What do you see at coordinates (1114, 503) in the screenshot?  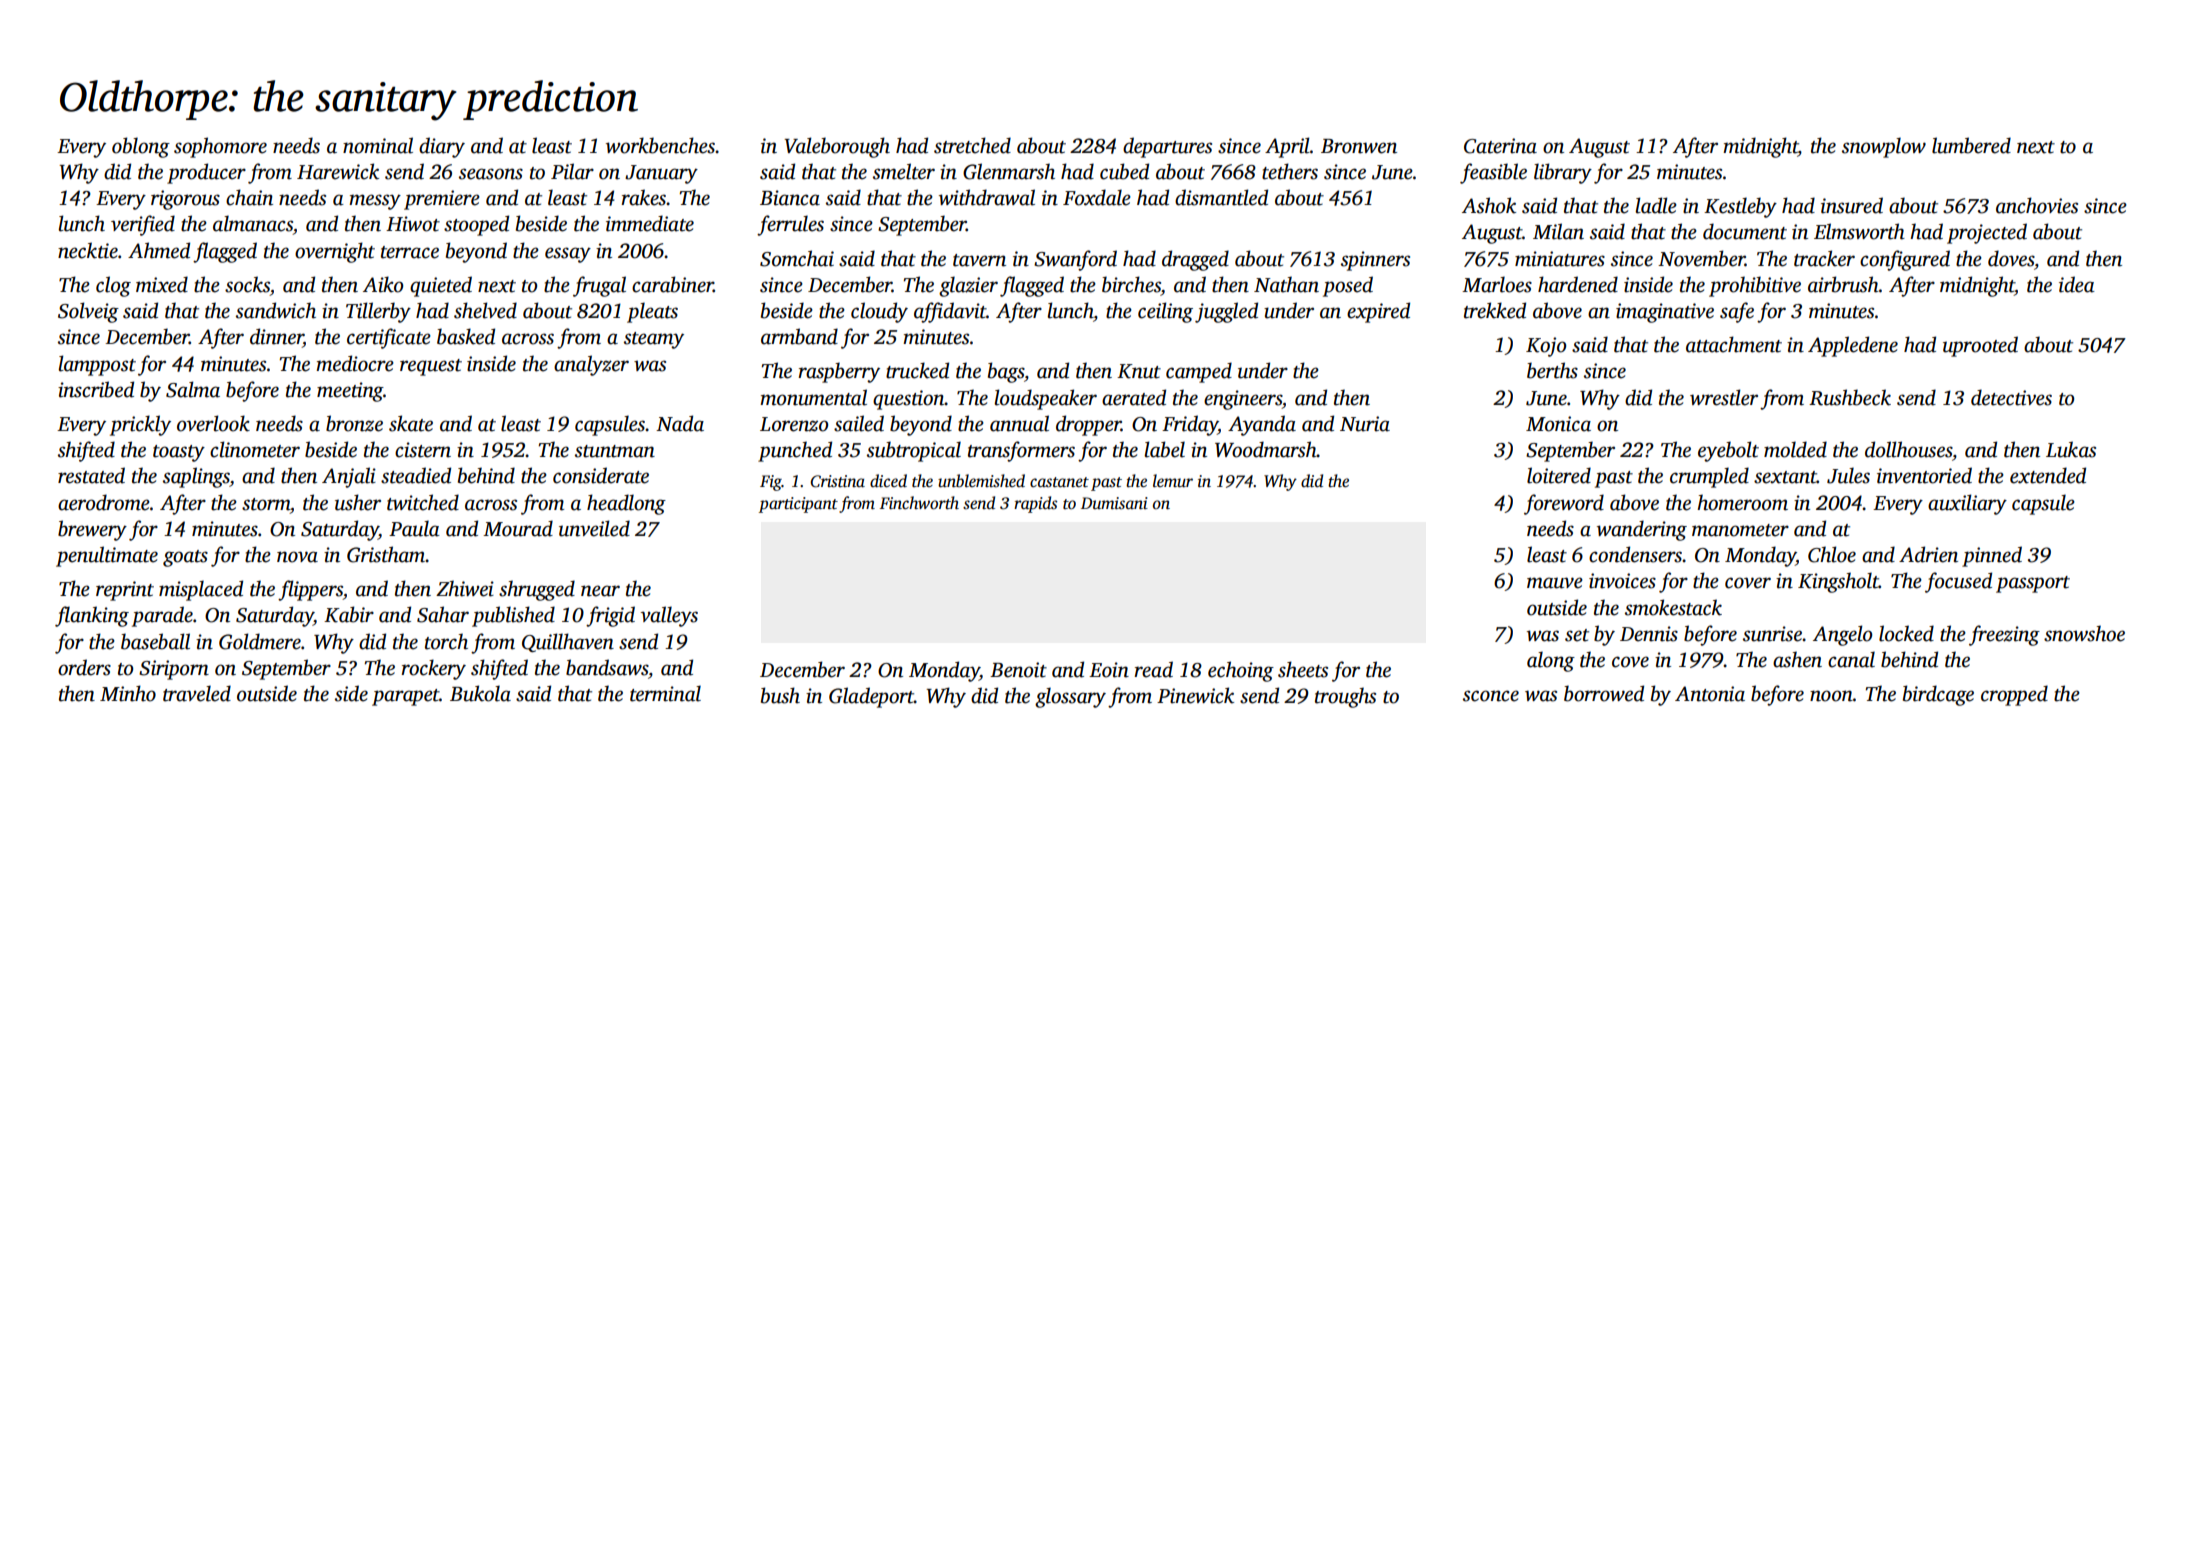 I see `Dumisani` at bounding box center [1114, 503].
